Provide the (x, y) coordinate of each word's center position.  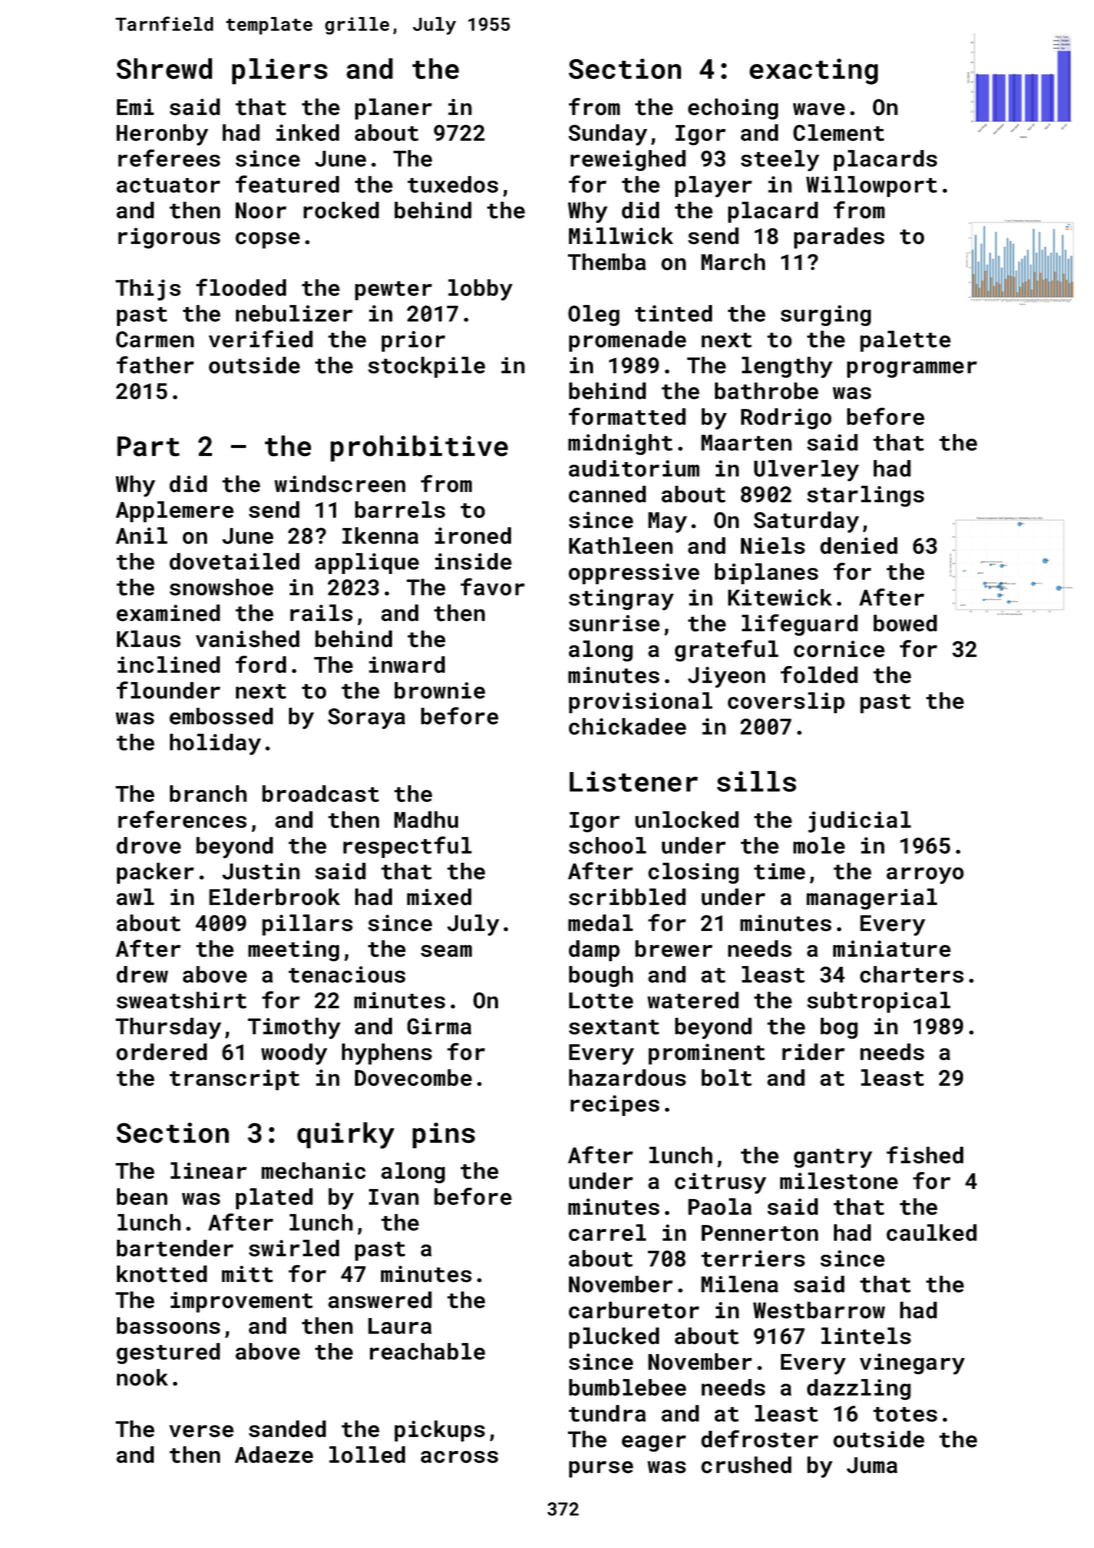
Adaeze (274, 1454)
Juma (872, 1465)
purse (601, 1469)
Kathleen (621, 545)
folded (819, 675)
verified (261, 339)
